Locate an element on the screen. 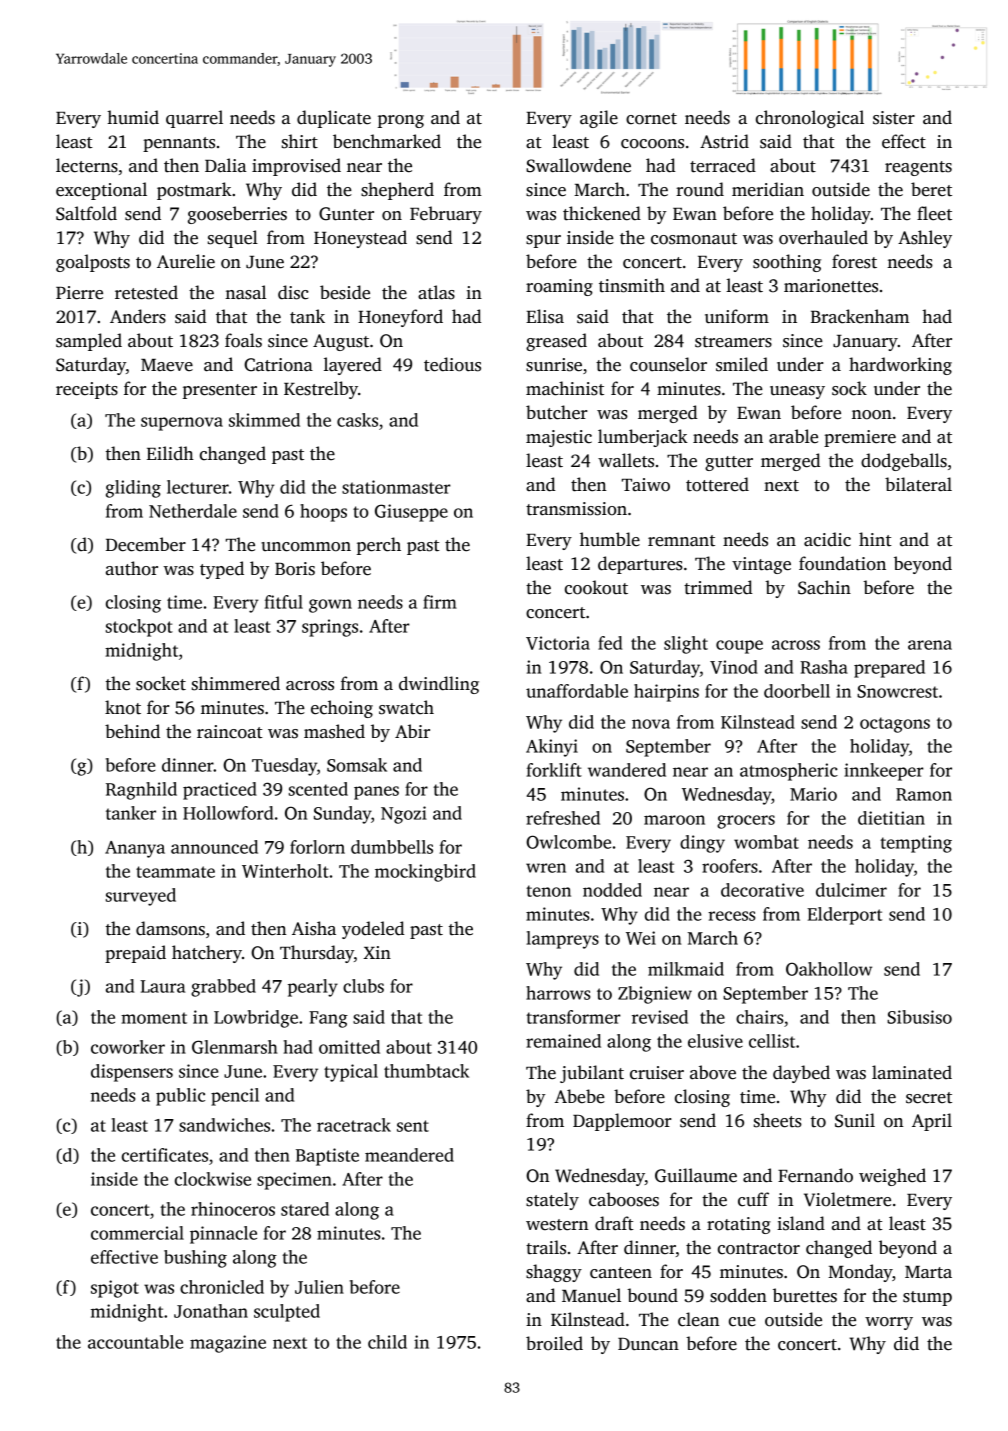 Image resolution: width=1008 pixels, height=1431 pixels. bilateral is located at coordinates (918, 484).
